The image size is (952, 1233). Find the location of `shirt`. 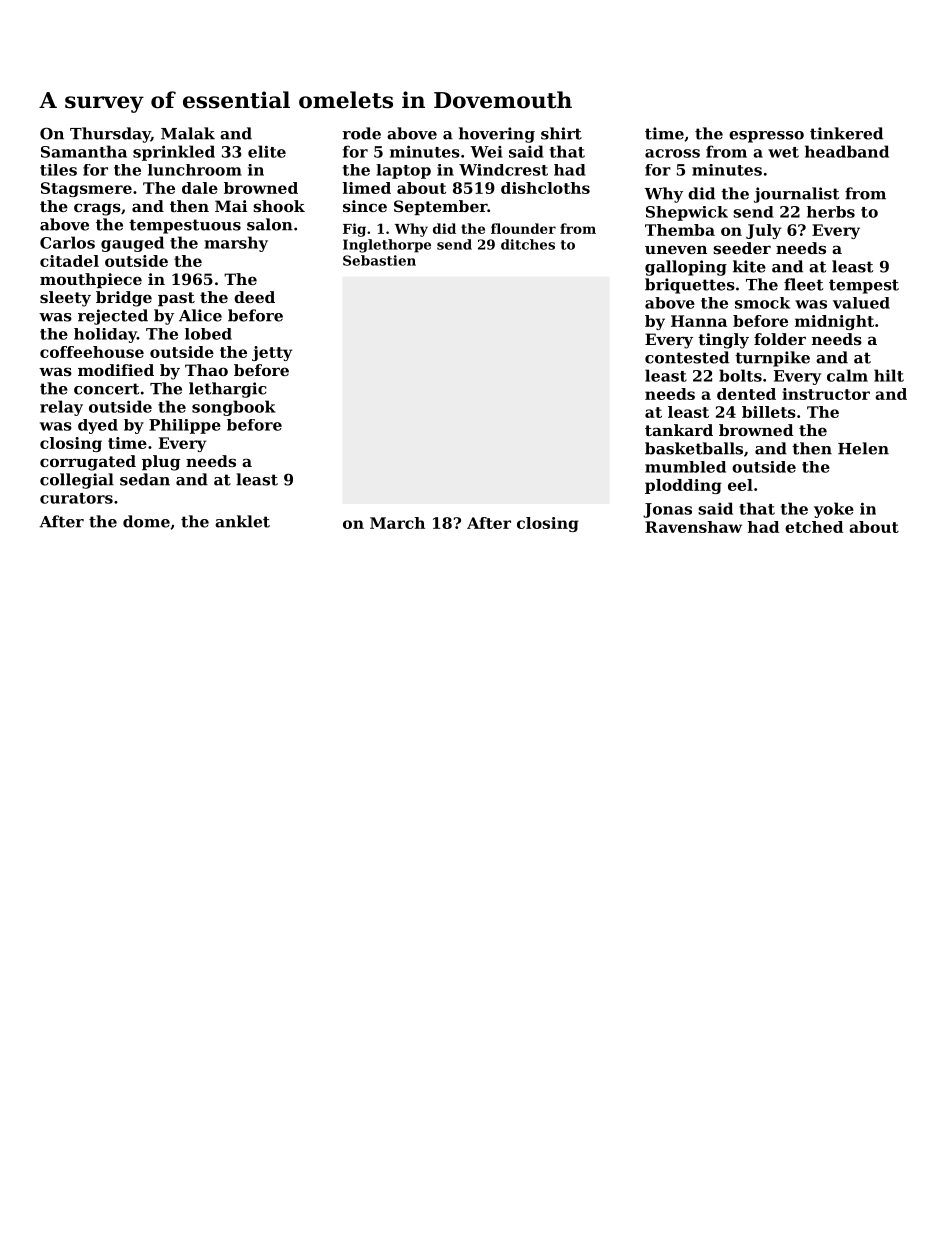

shirt is located at coordinates (561, 133).
